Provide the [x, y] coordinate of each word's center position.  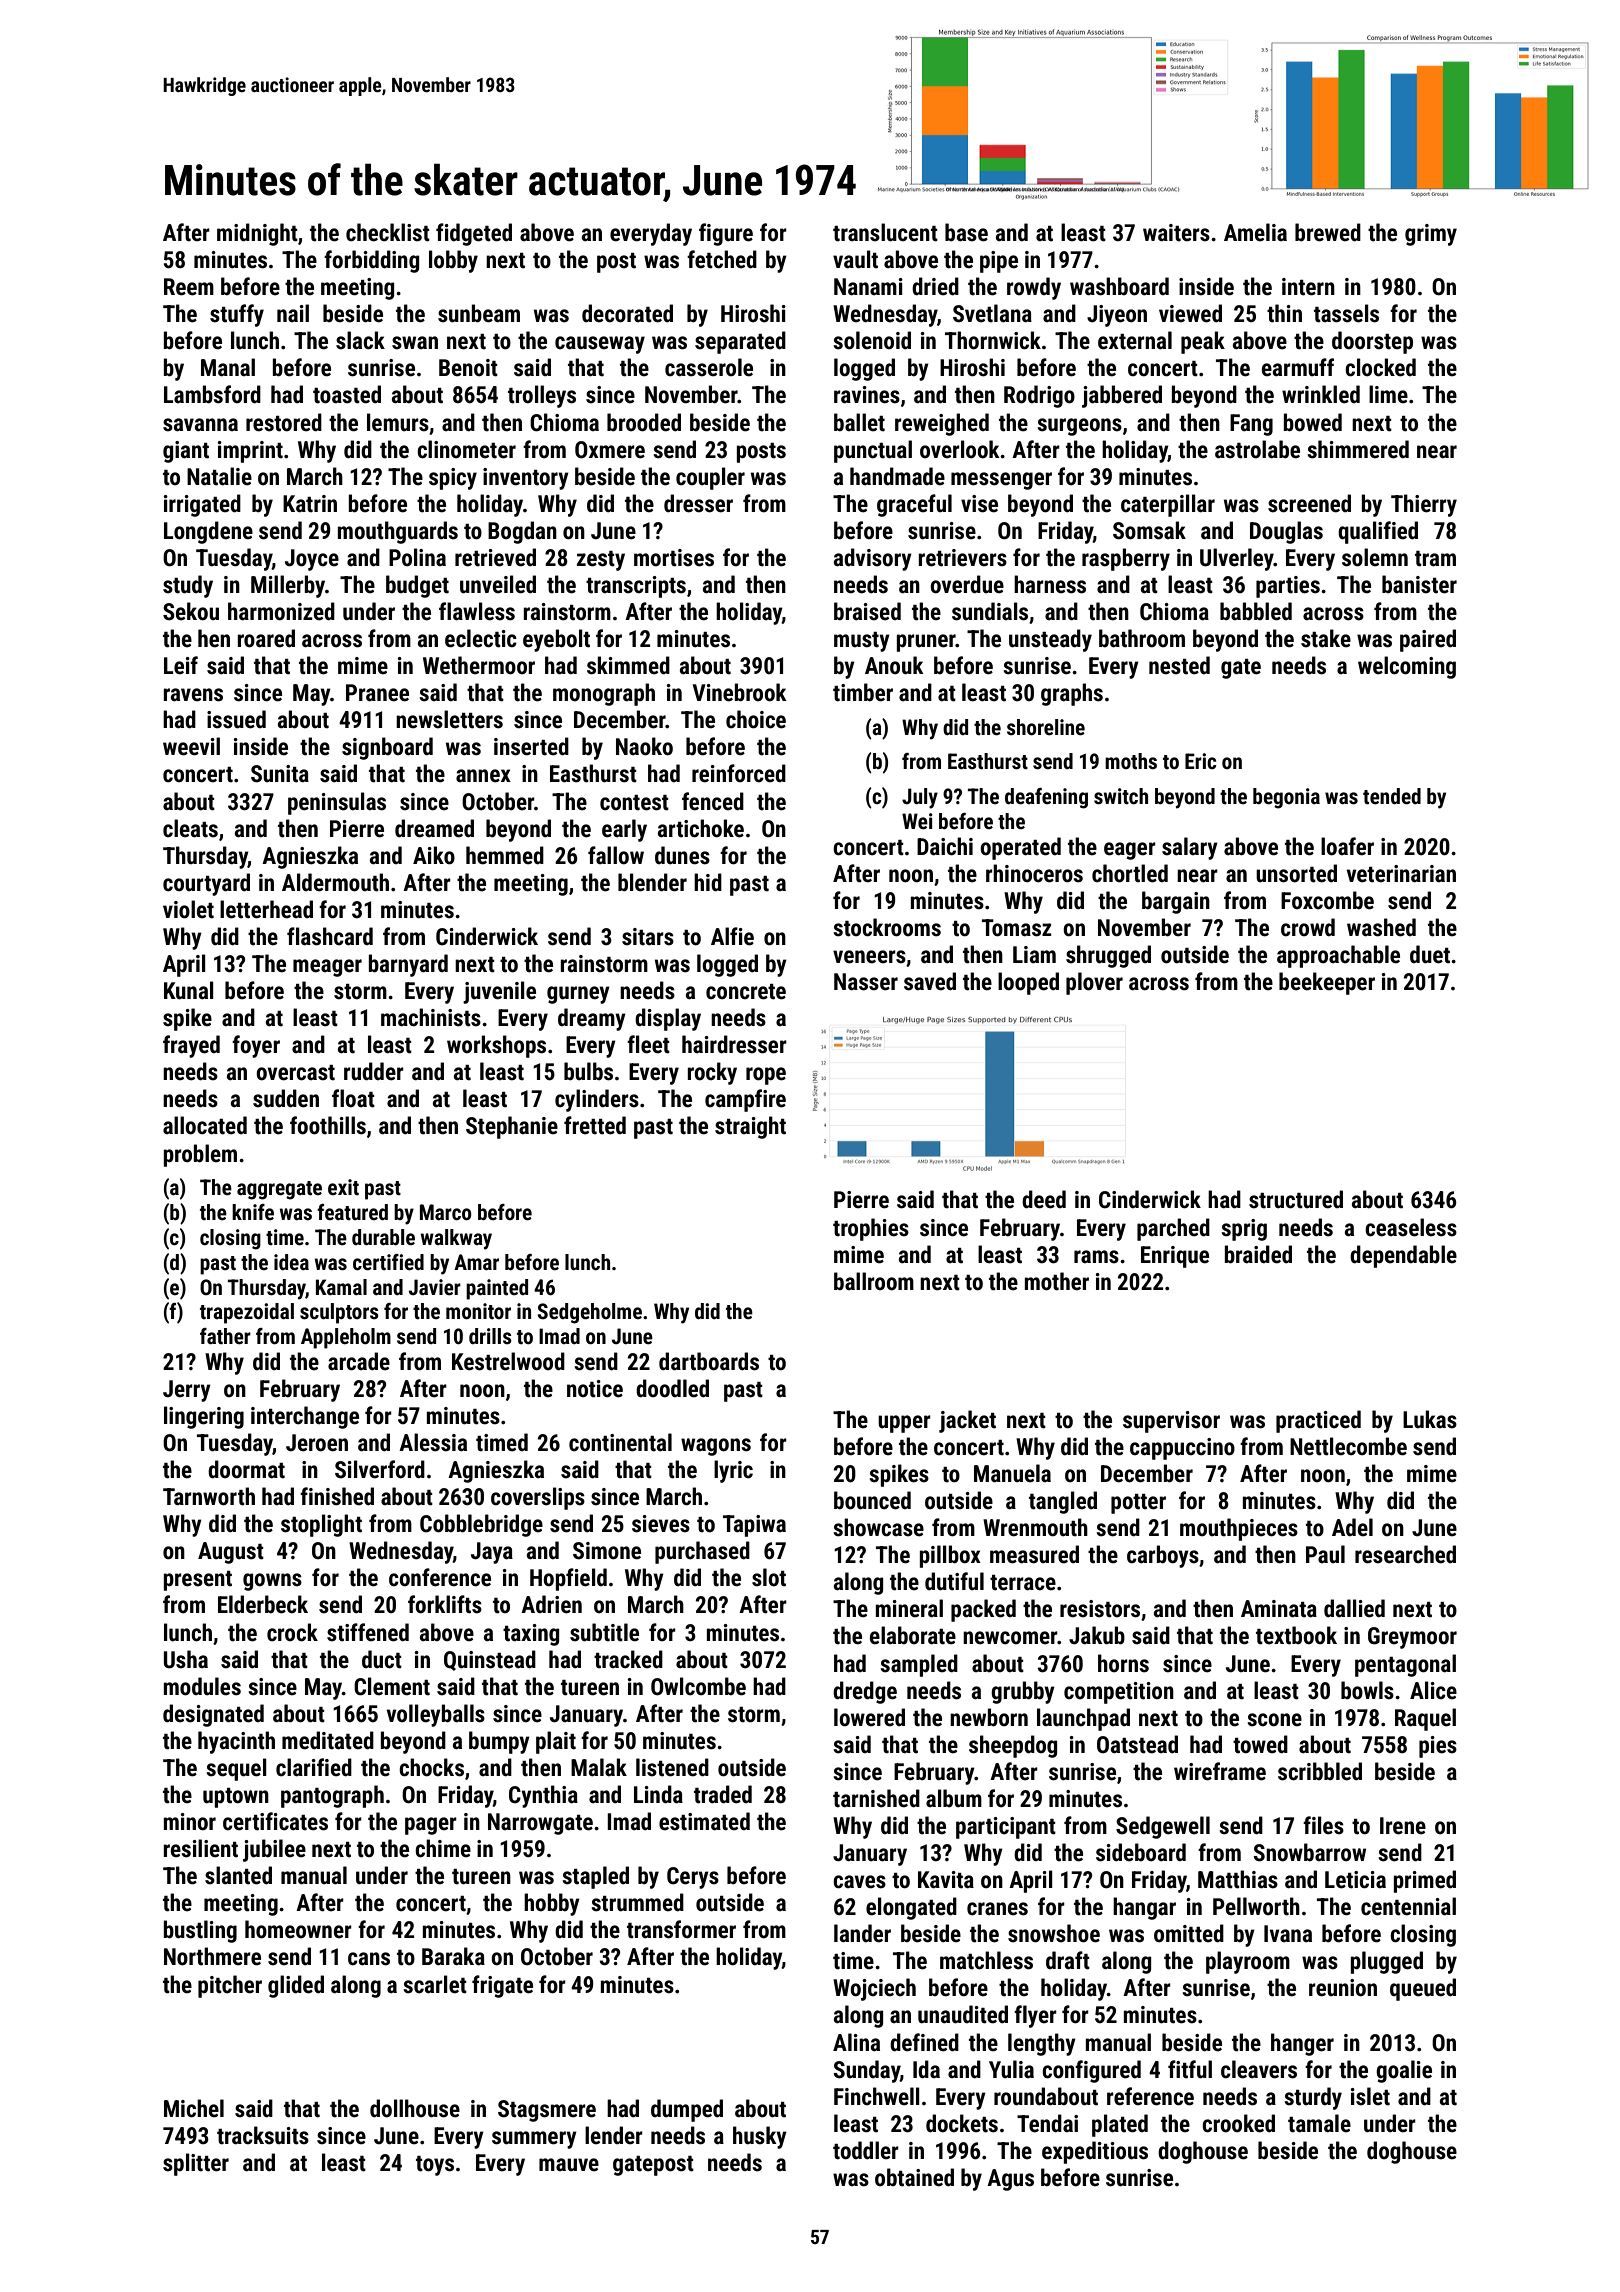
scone [1274, 1720]
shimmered [1358, 449]
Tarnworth [209, 1496]
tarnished [876, 1798]
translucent [885, 232]
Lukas [1430, 1419]
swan [415, 343]
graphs [1072, 694]
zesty [601, 561]
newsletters [449, 719]
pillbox [950, 1556]
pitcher [230, 1986]
